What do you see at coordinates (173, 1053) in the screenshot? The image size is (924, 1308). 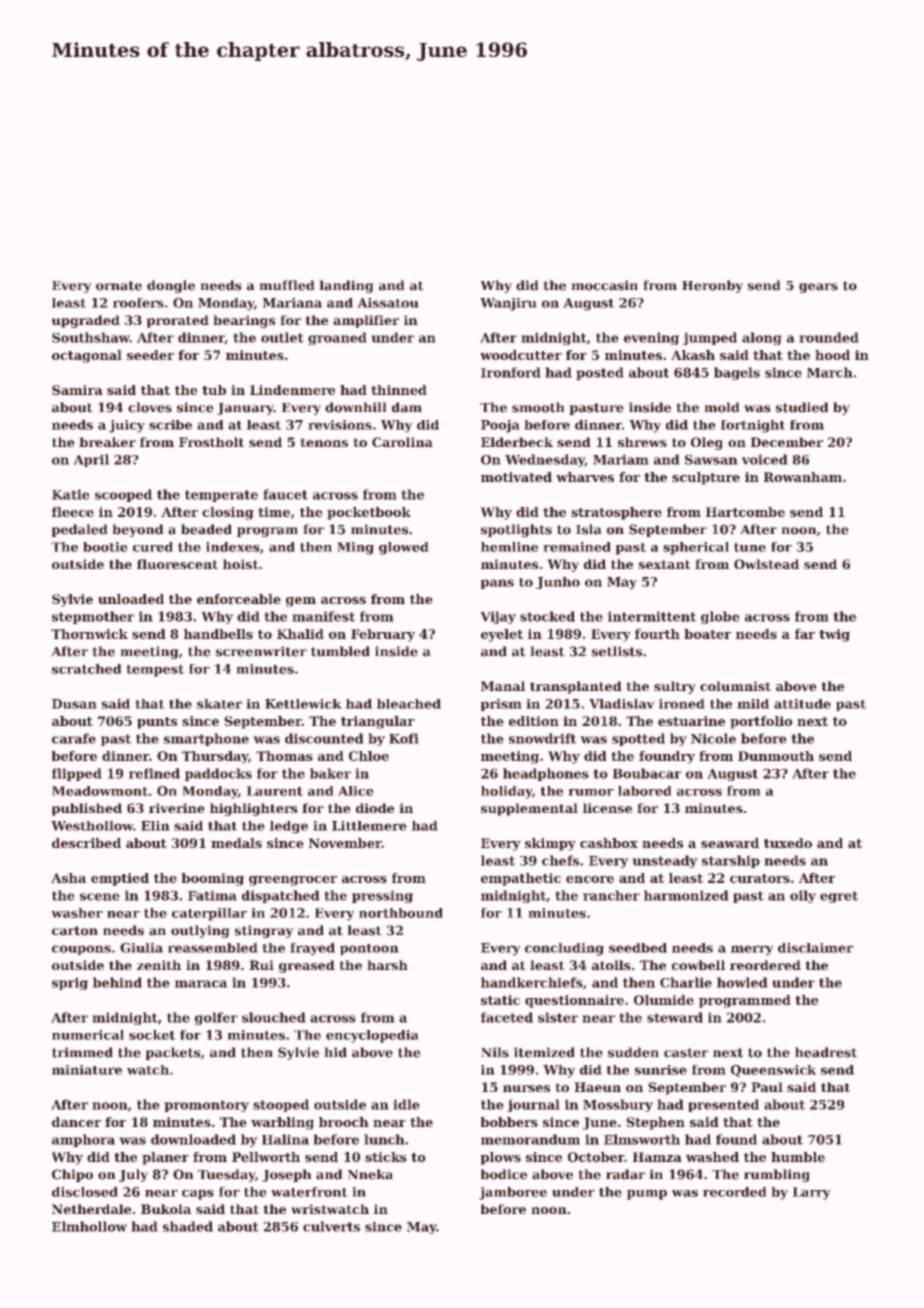 I see `packets` at bounding box center [173, 1053].
